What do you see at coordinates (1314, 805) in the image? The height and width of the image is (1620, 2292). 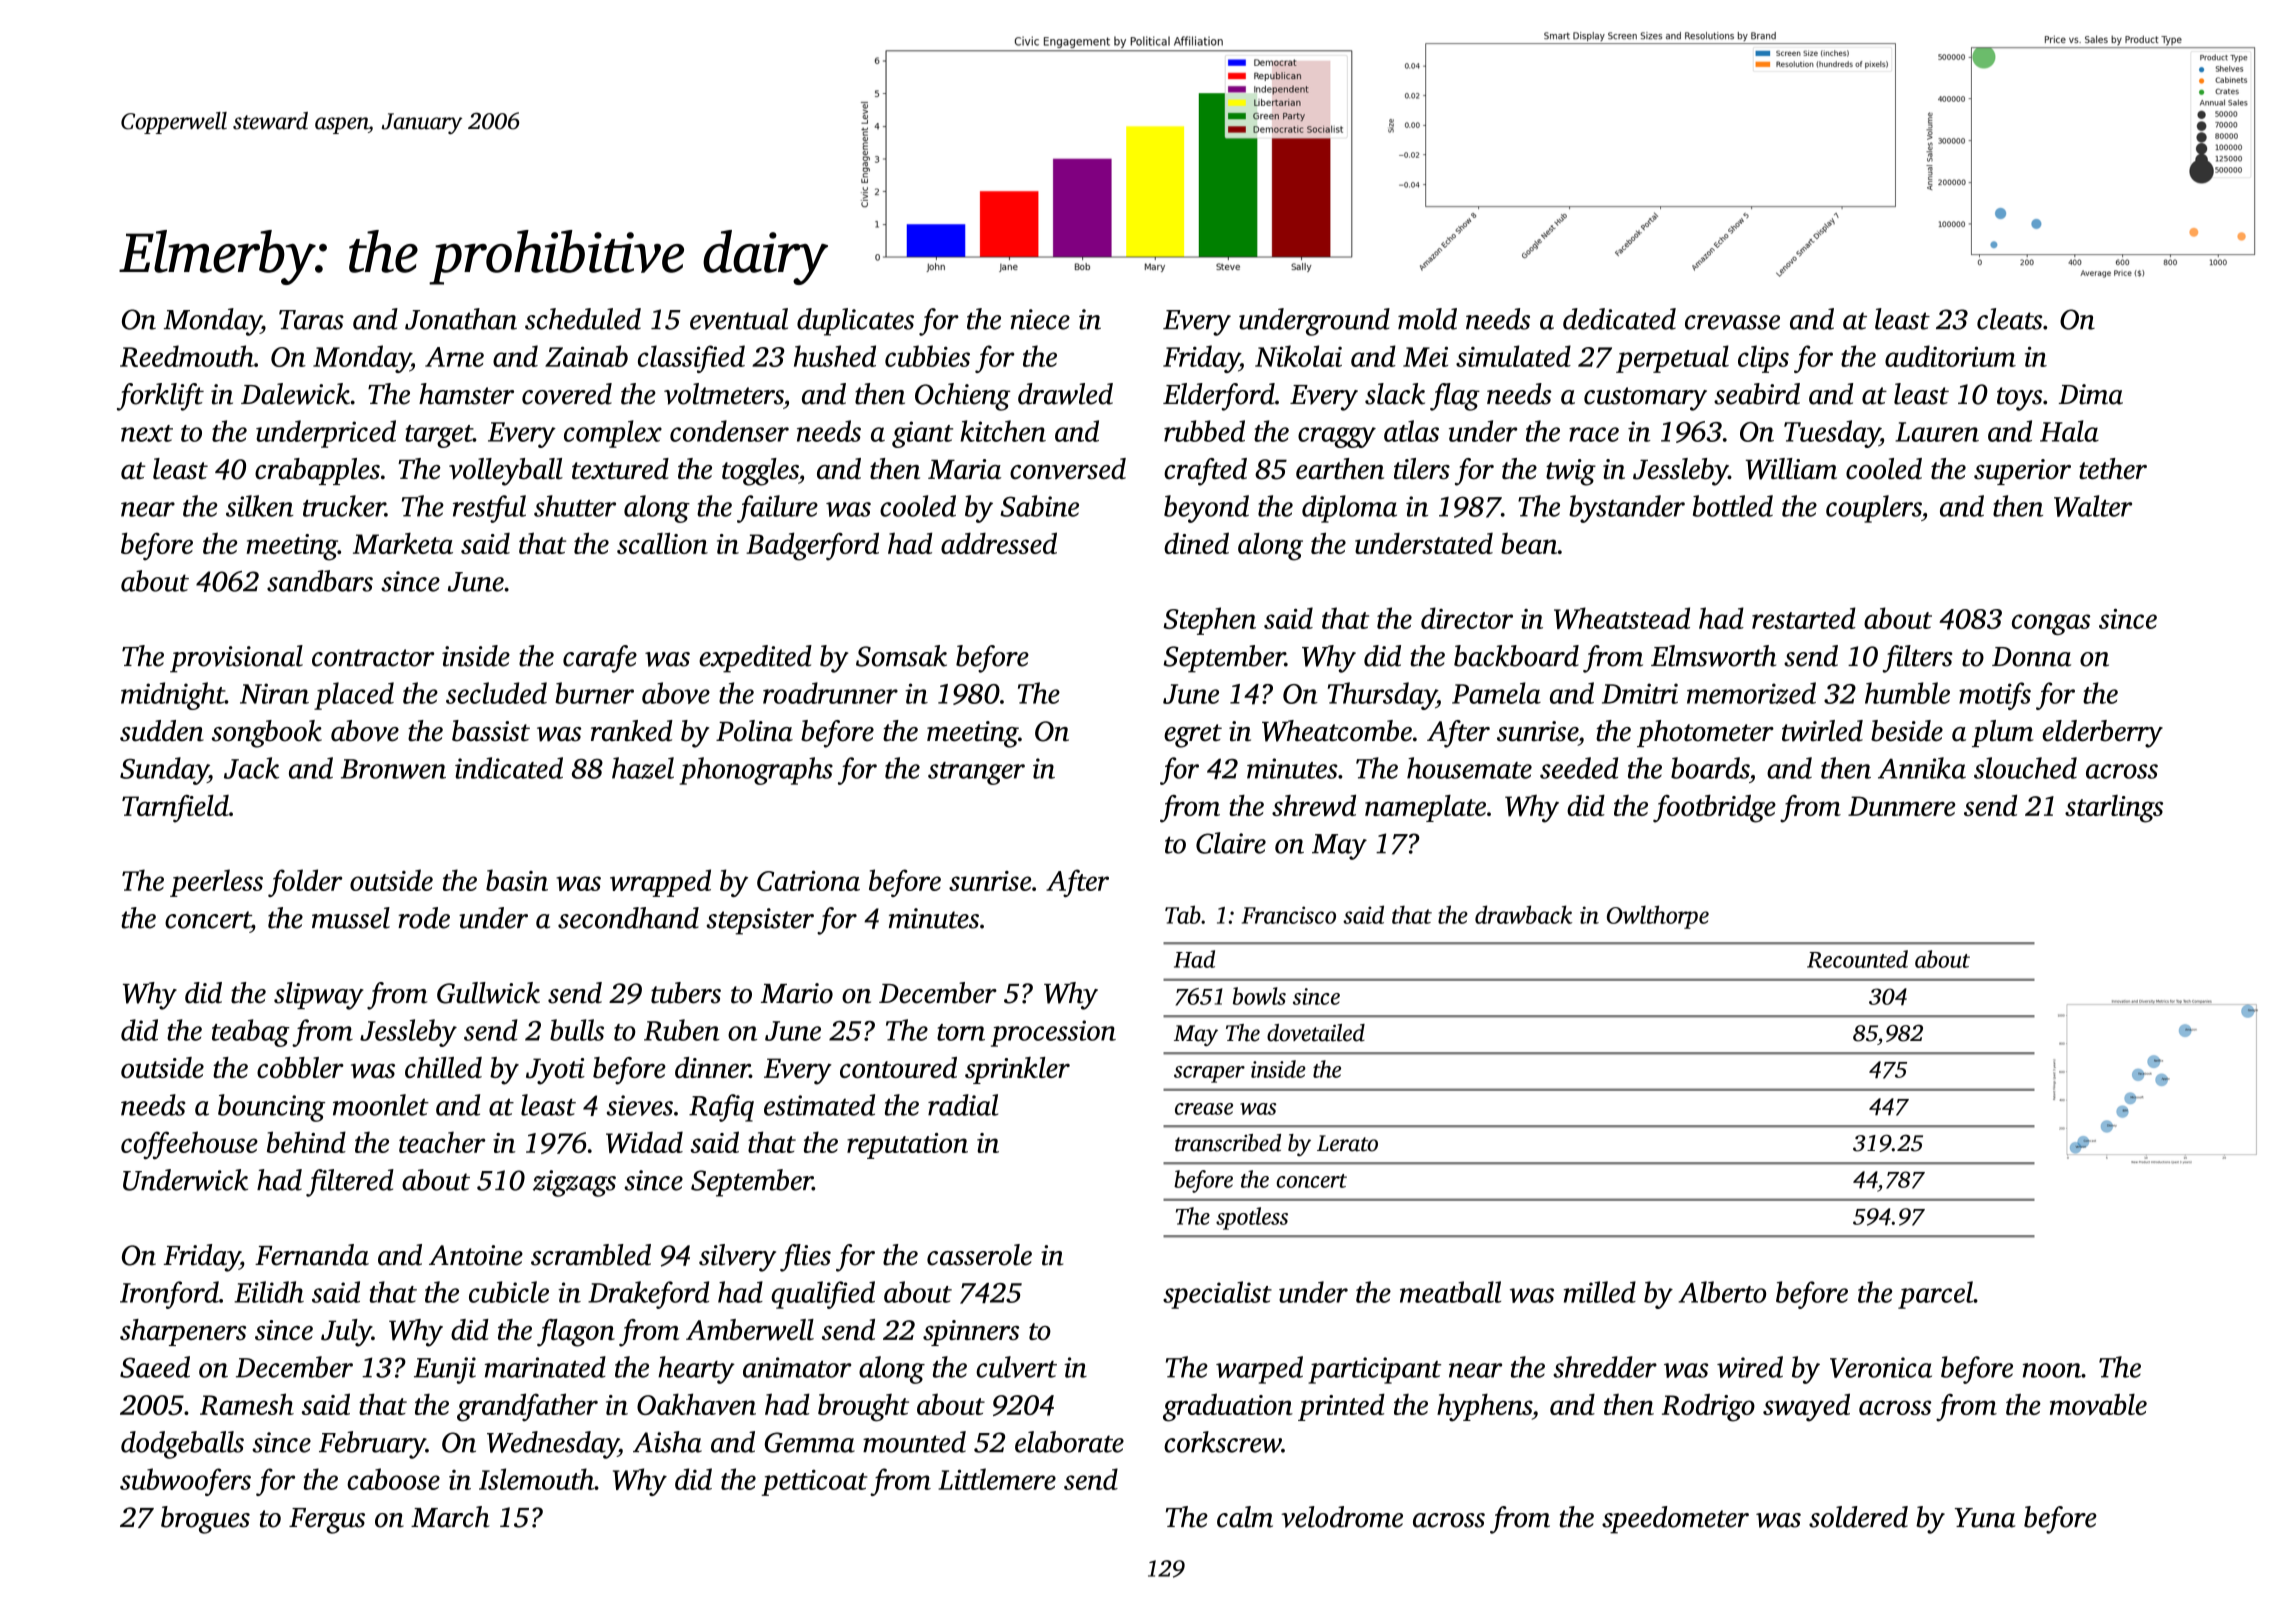 I see `shrewd` at bounding box center [1314, 805].
